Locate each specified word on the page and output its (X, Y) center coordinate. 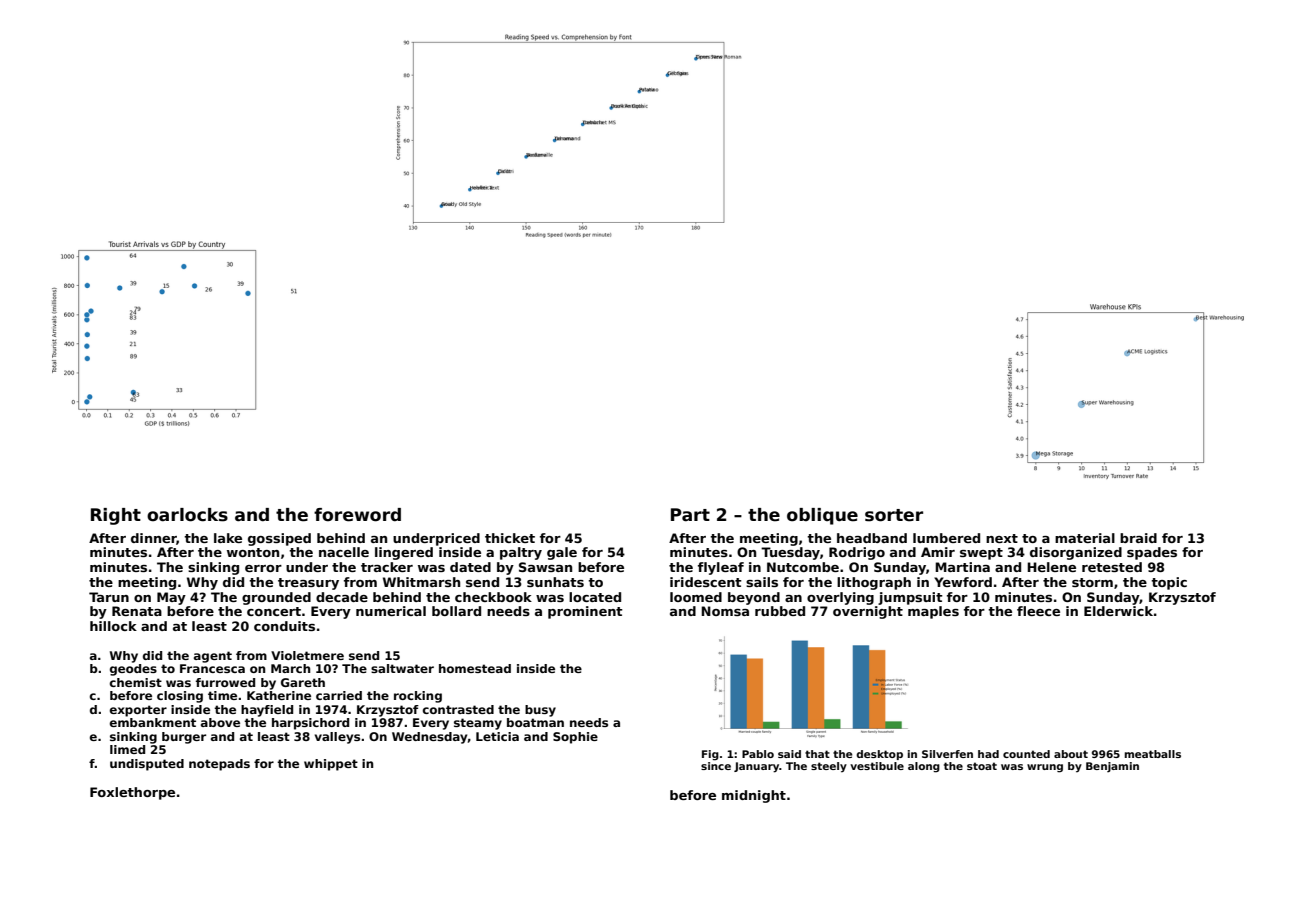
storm (1092, 582)
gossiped (279, 539)
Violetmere (307, 655)
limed (127, 749)
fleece (1038, 611)
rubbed (780, 611)
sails (762, 582)
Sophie (575, 738)
